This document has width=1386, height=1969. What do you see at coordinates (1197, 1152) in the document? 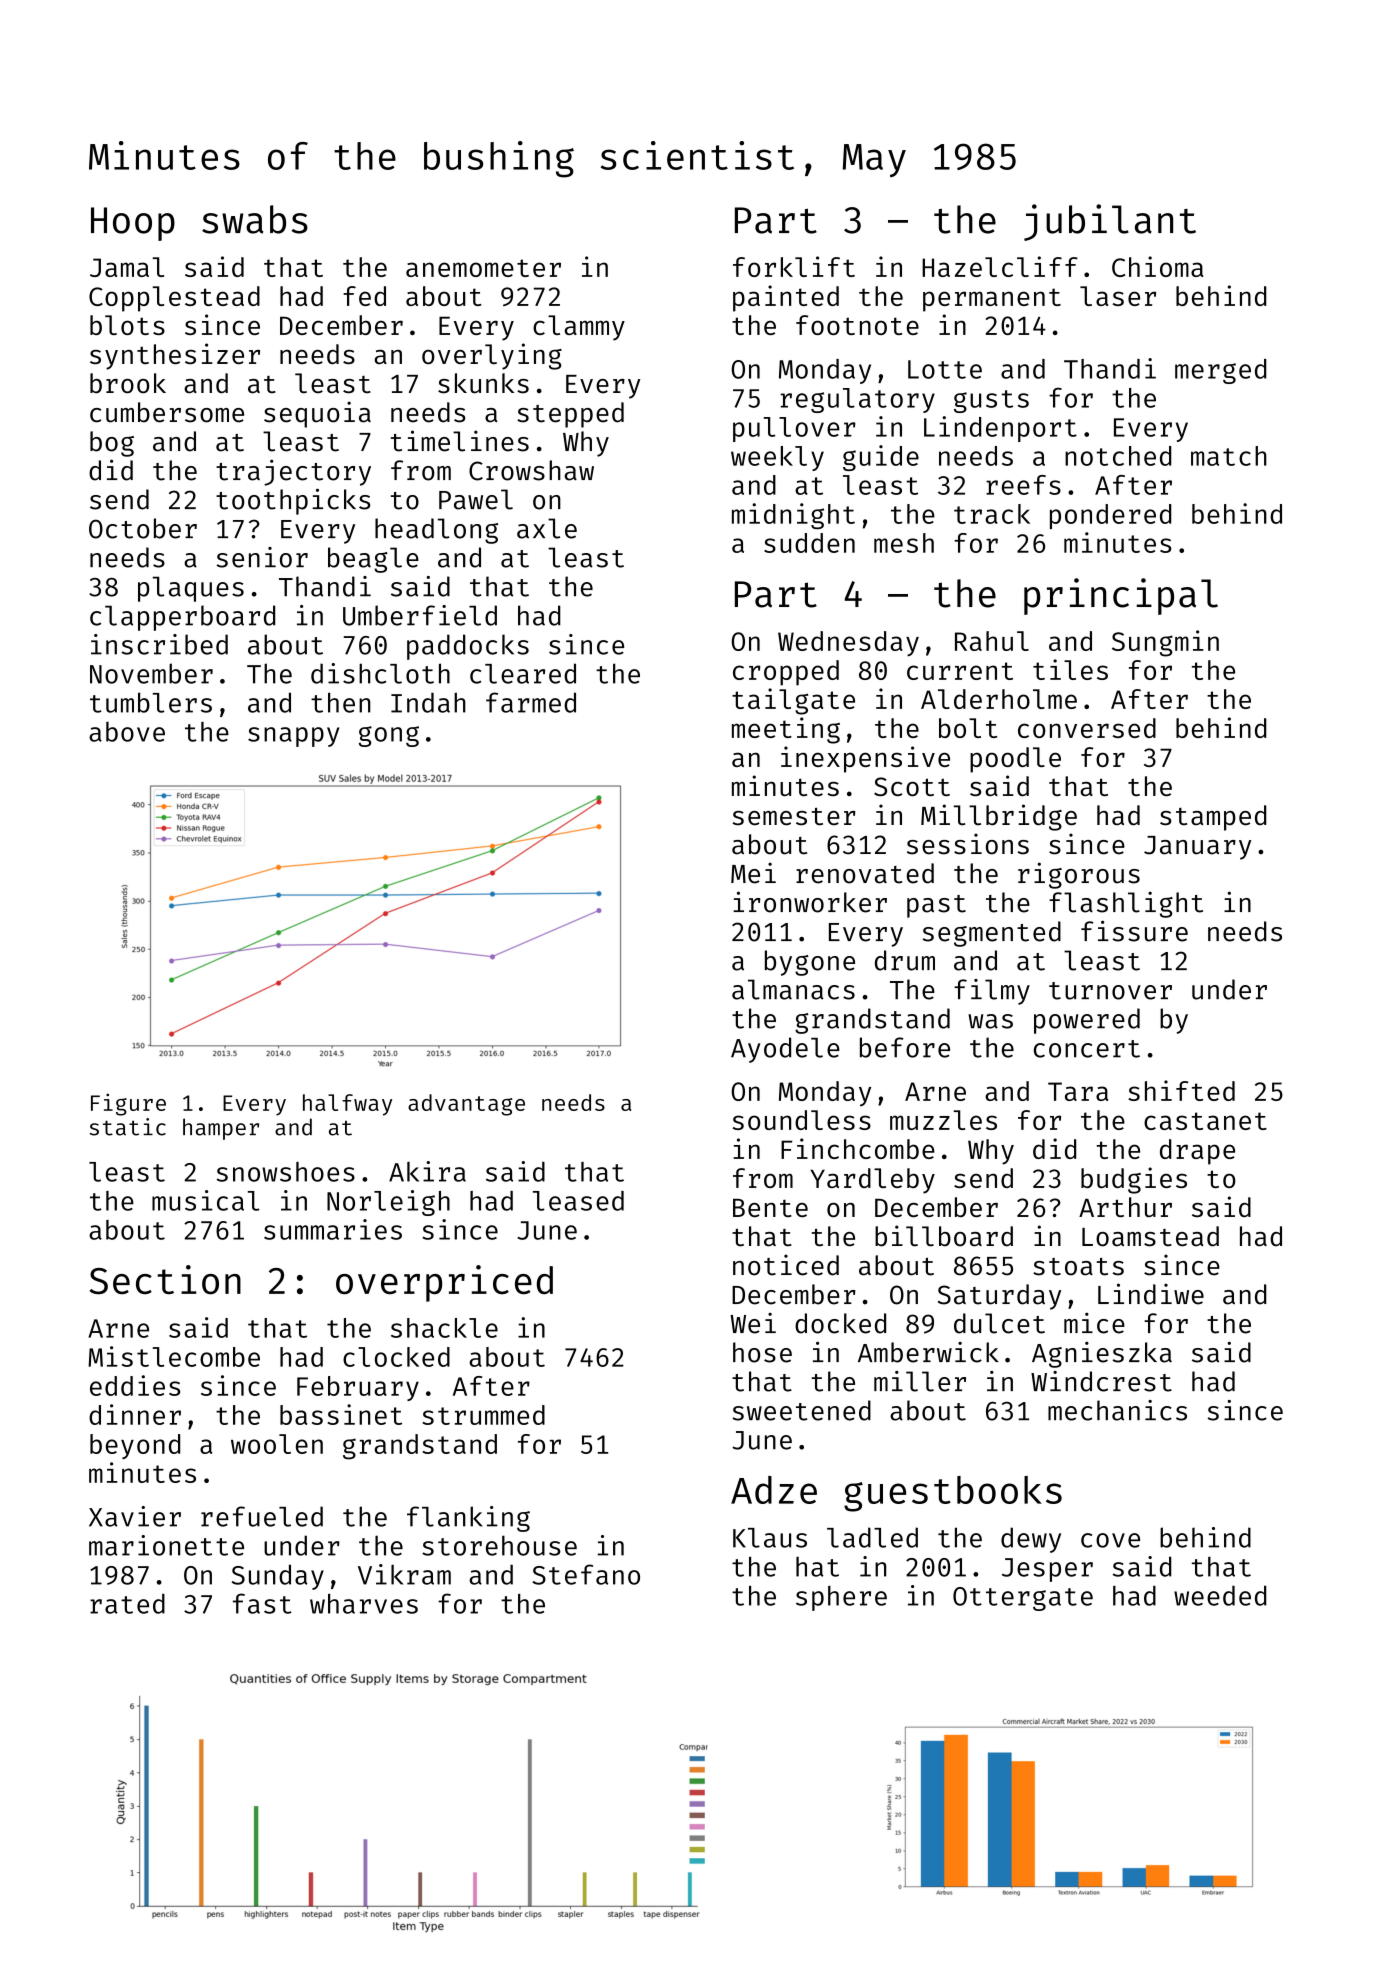
I see `drape` at bounding box center [1197, 1152].
